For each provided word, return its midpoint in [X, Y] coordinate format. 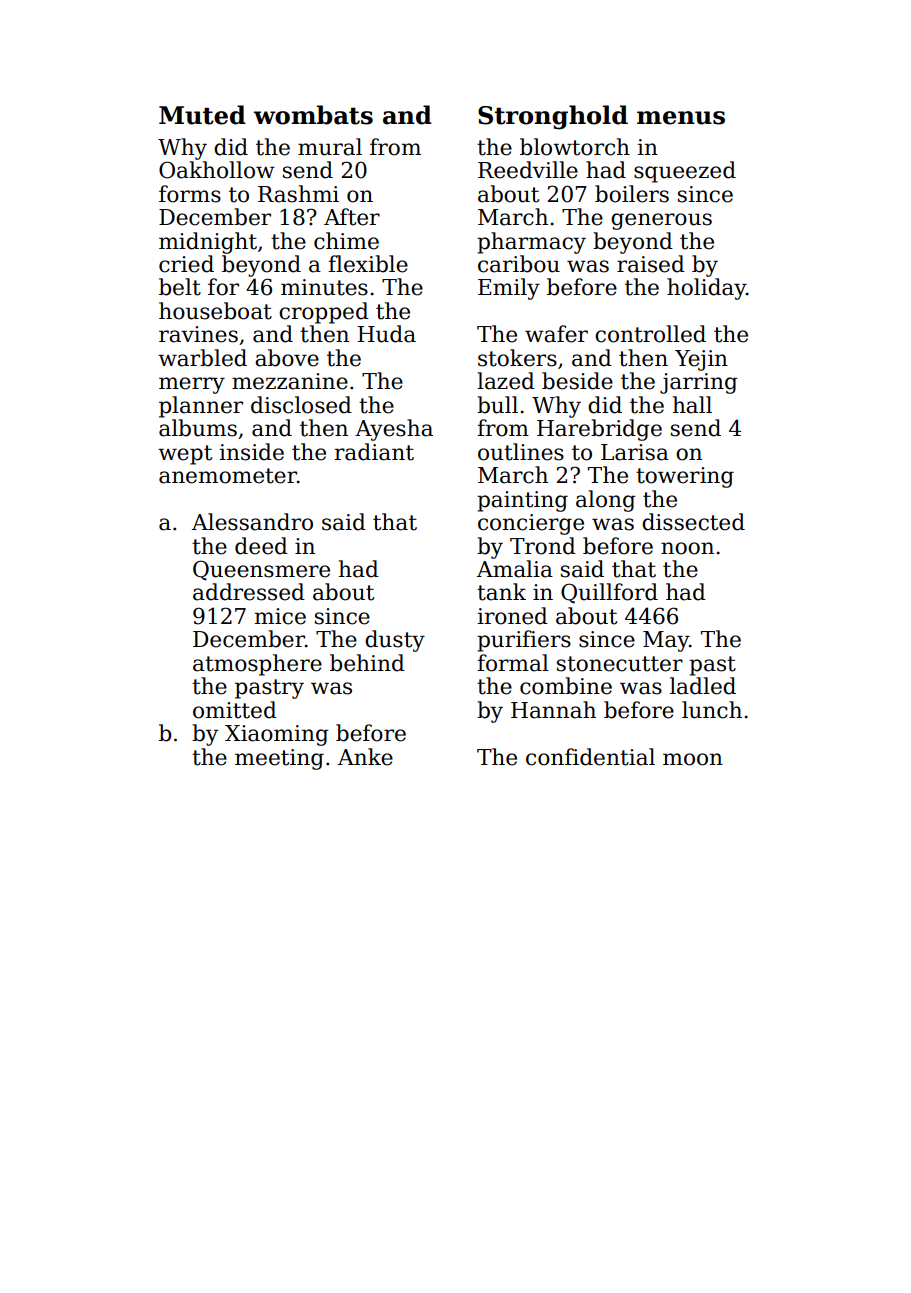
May [666, 641]
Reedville [528, 170]
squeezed [685, 172]
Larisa [635, 452]
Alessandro [252, 522]
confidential [590, 757]
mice [280, 616]
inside [251, 452]
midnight [208, 243]
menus [681, 118]
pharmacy [531, 243]
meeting [279, 759]
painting [522, 501]
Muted [202, 115]
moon [693, 759]
